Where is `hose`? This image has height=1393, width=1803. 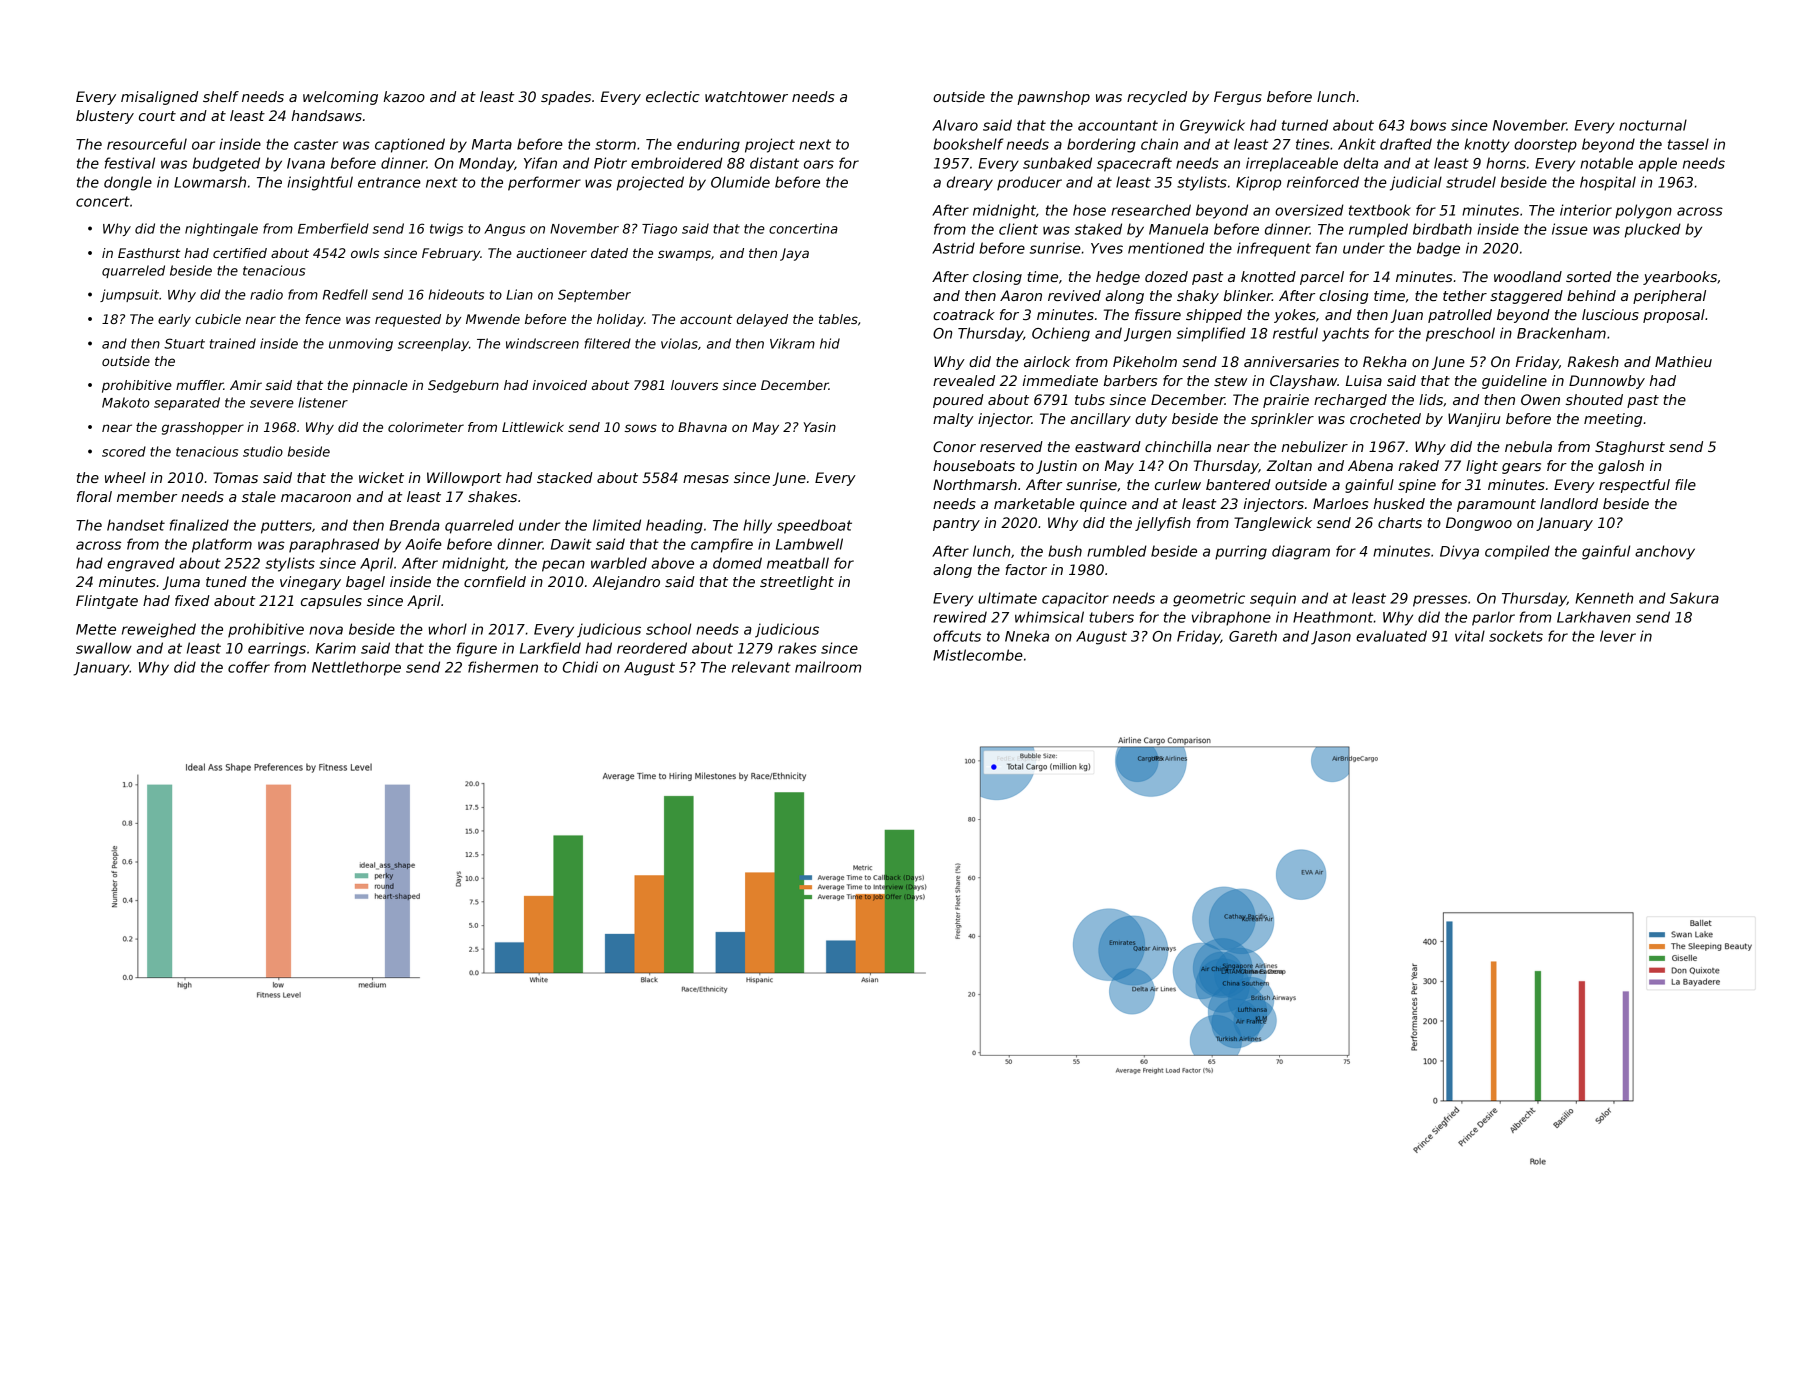 hose is located at coordinates (1089, 210).
